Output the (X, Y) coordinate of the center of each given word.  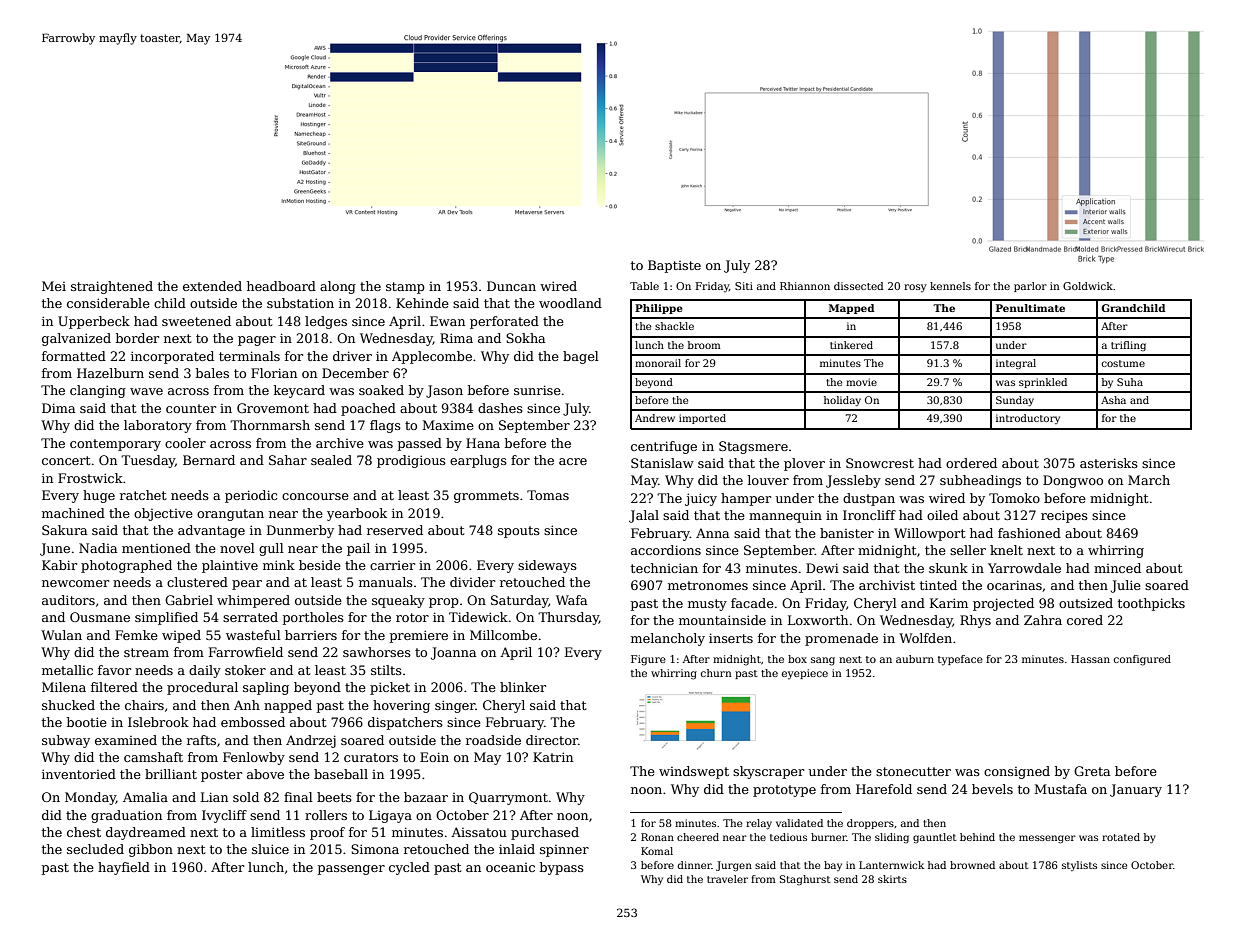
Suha (1130, 382)
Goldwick (1088, 286)
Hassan (1090, 659)
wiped (181, 636)
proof (327, 833)
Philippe (659, 309)
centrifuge (664, 447)
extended (212, 286)
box (797, 659)
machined (73, 513)
